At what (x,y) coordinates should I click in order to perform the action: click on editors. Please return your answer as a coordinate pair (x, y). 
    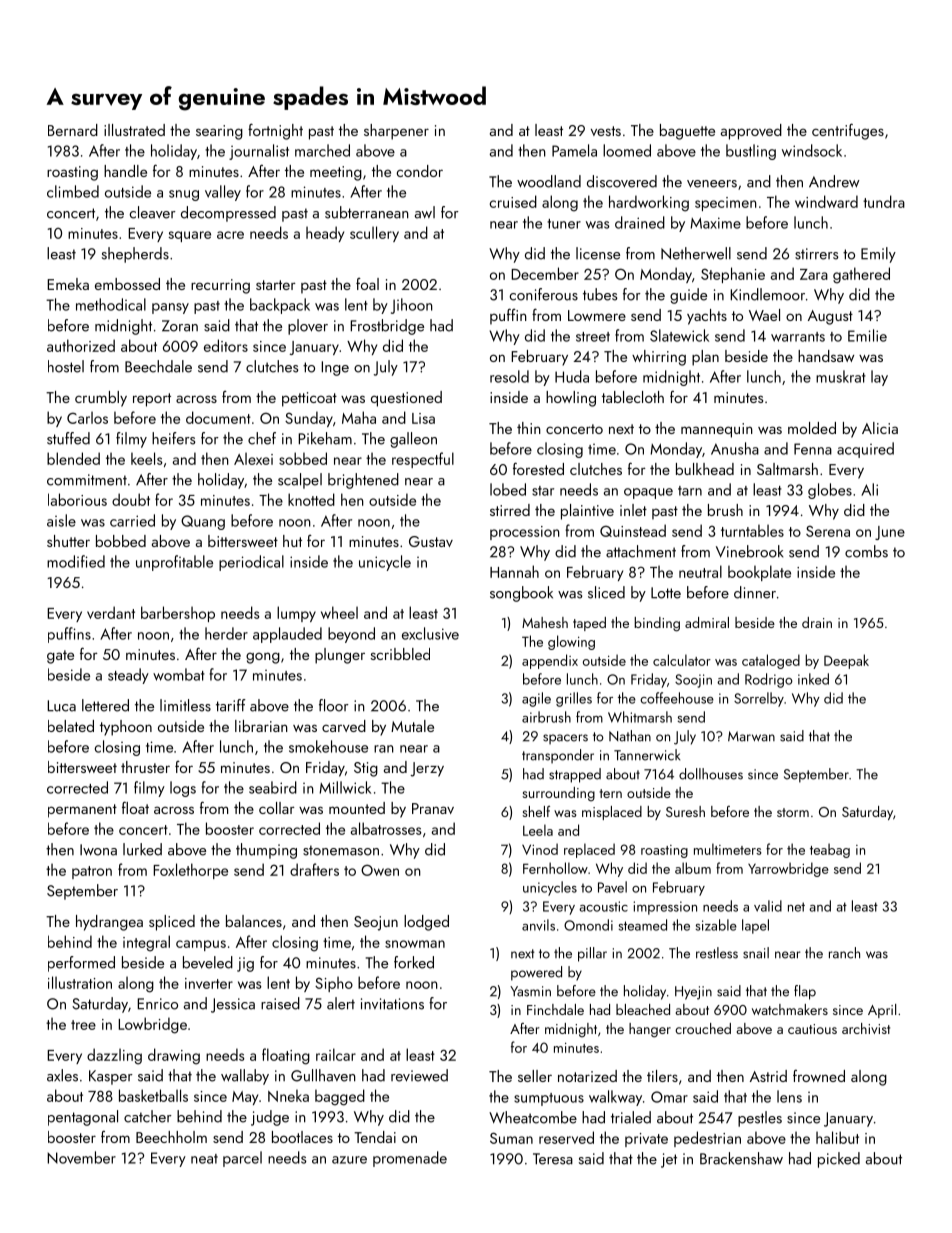
    Looking at the image, I should click on (226, 345).
